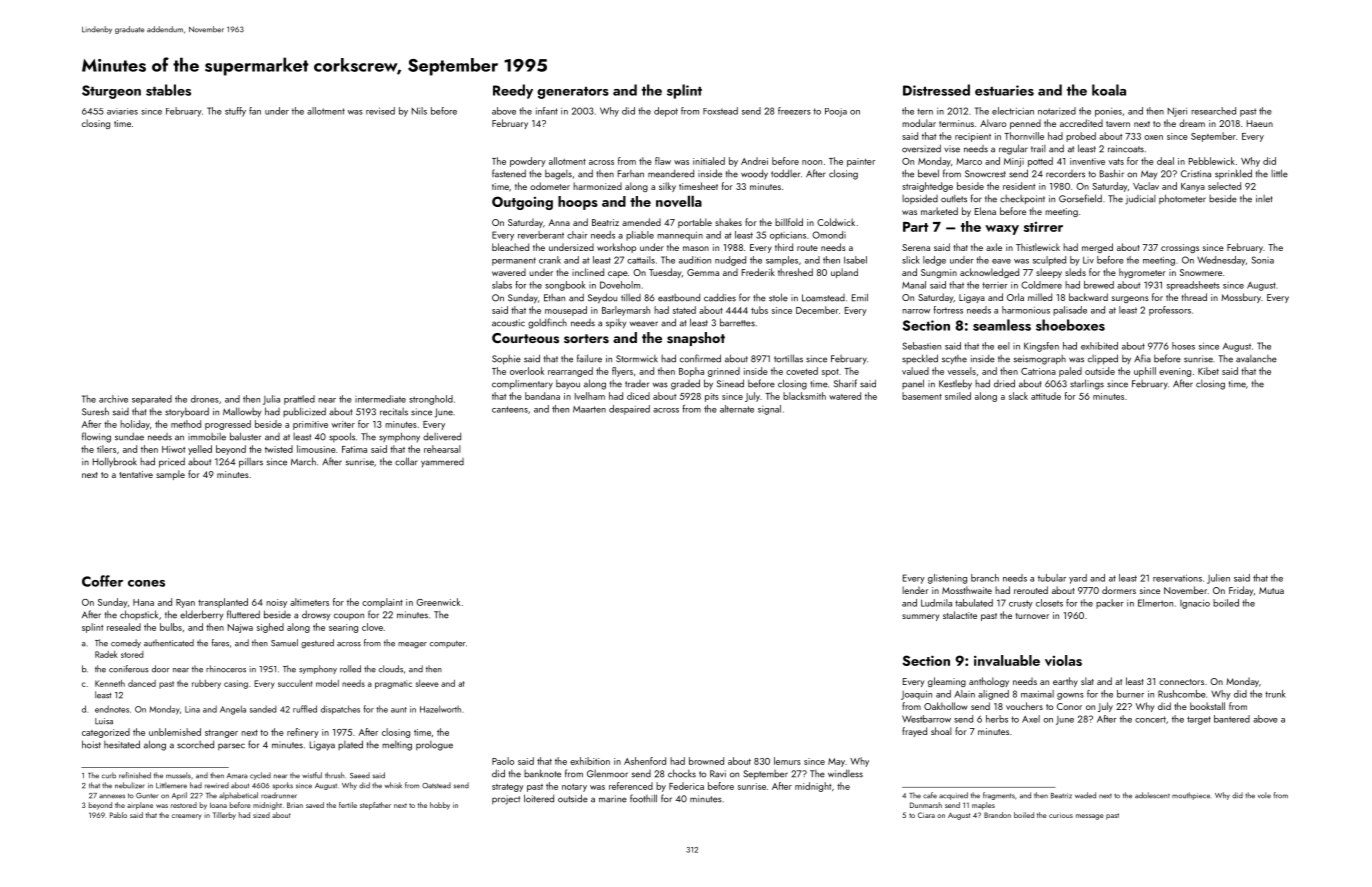 This image has width=1372, height=887. I want to click on lender, so click(915, 590).
